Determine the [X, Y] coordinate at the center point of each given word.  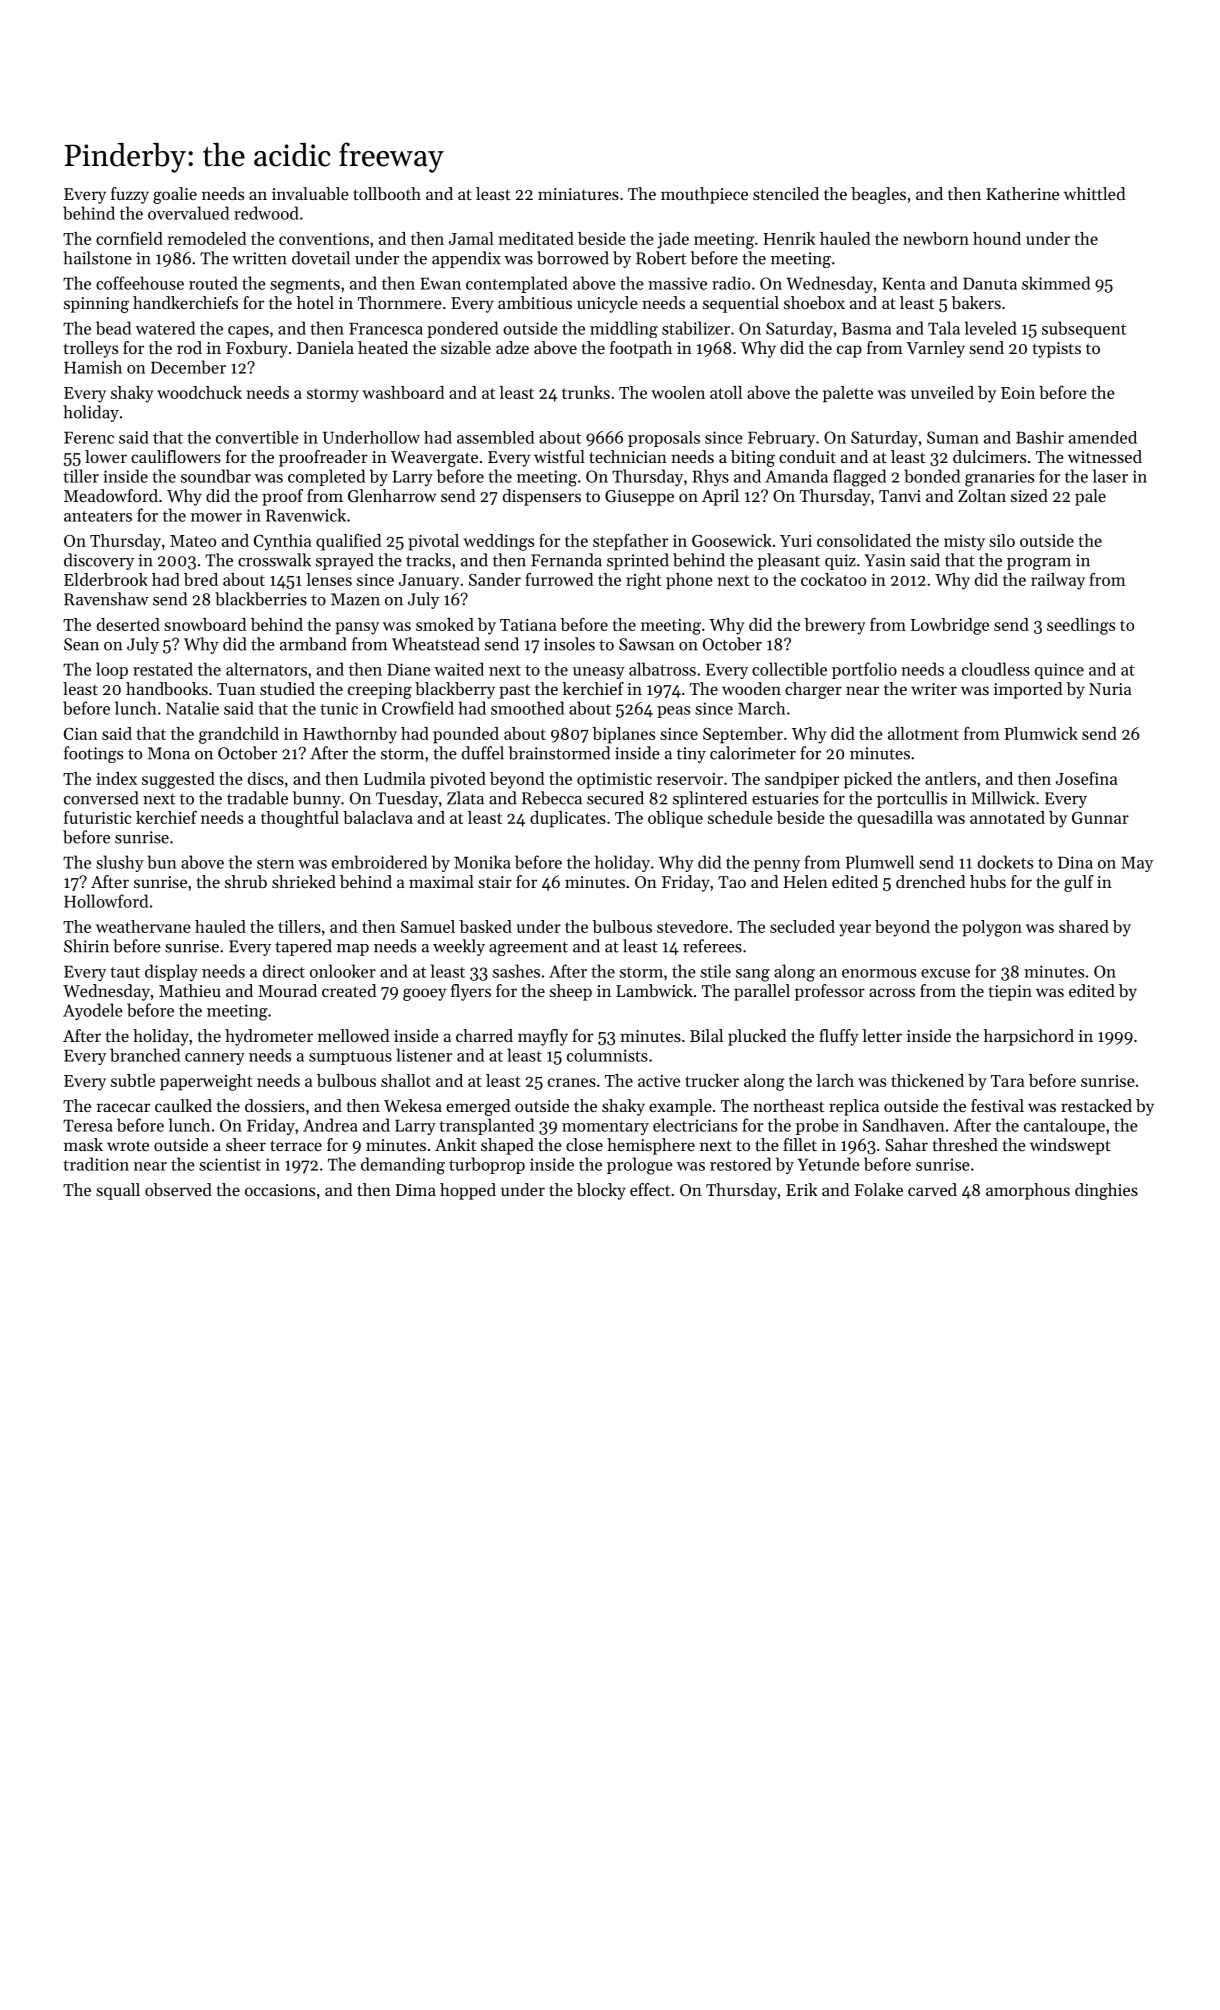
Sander [495, 579]
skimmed [1056, 283]
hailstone [97, 258]
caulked [183, 1105]
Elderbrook [106, 579]
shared [1084, 926]
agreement [528, 949]
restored [740, 1164]
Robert [661, 258]
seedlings [1081, 626]
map [353, 950]
